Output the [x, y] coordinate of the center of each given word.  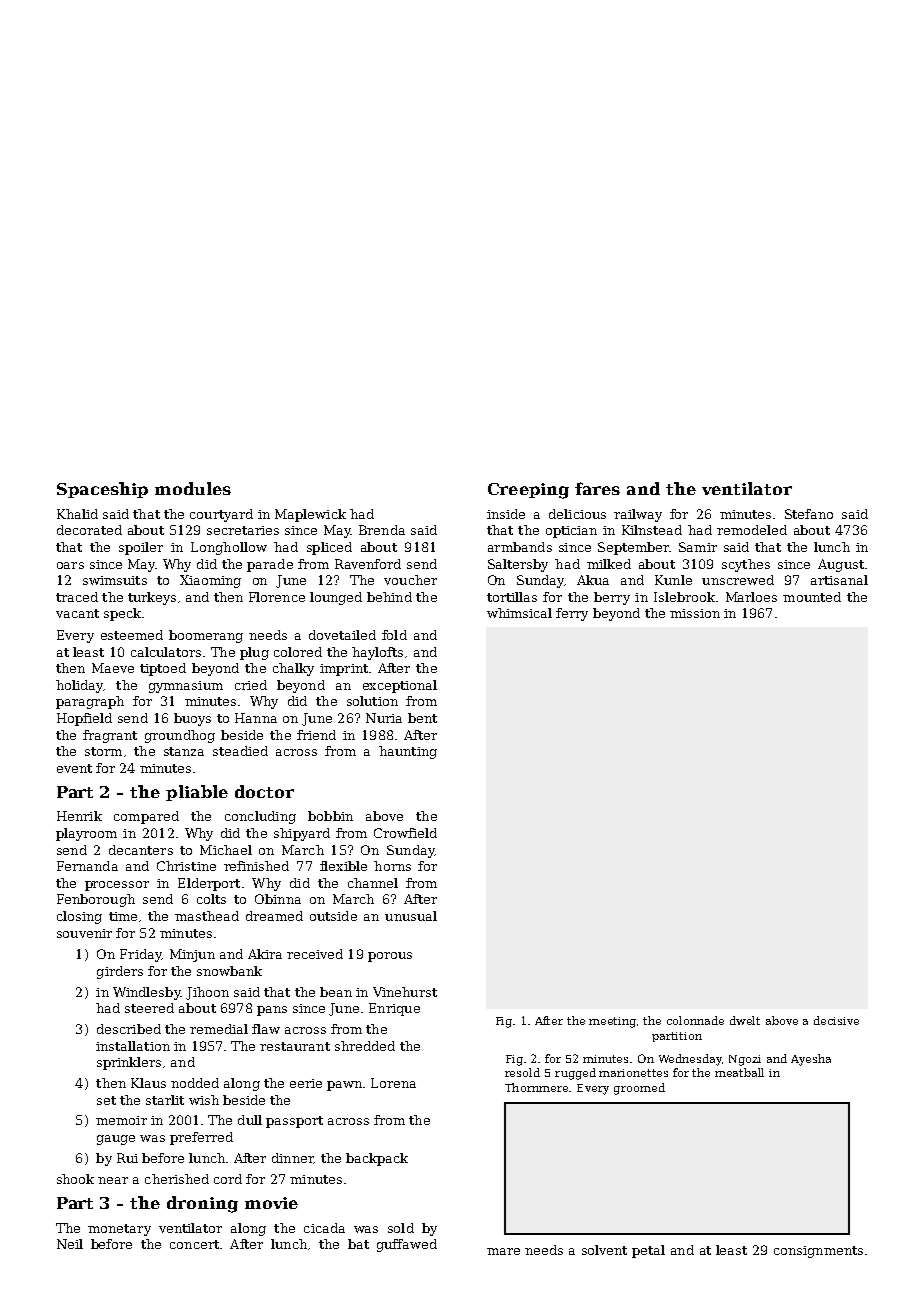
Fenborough [96, 900]
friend [316, 735]
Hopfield [84, 719]
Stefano [809, 514]
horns [392, 866]
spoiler [141, 548]
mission [695, 613]
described [129, 1029]
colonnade [695, 1020]
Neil [70, 1244]
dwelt [745, 1020]
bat [358, 1244]
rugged [575, 1074]
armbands [520, 547]
